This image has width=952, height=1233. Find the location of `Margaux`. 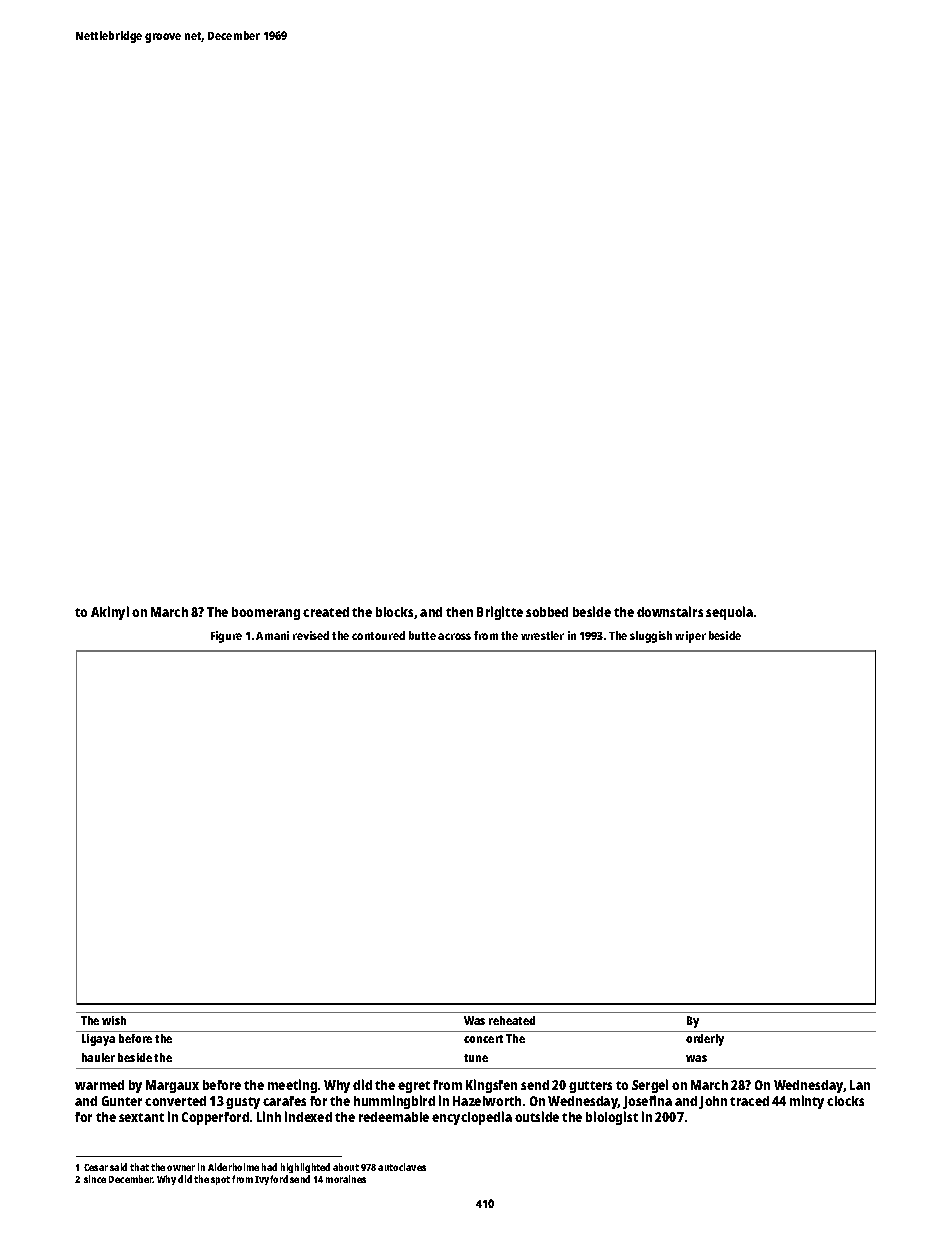

Margaux is located at coordinates (172, 1086).
